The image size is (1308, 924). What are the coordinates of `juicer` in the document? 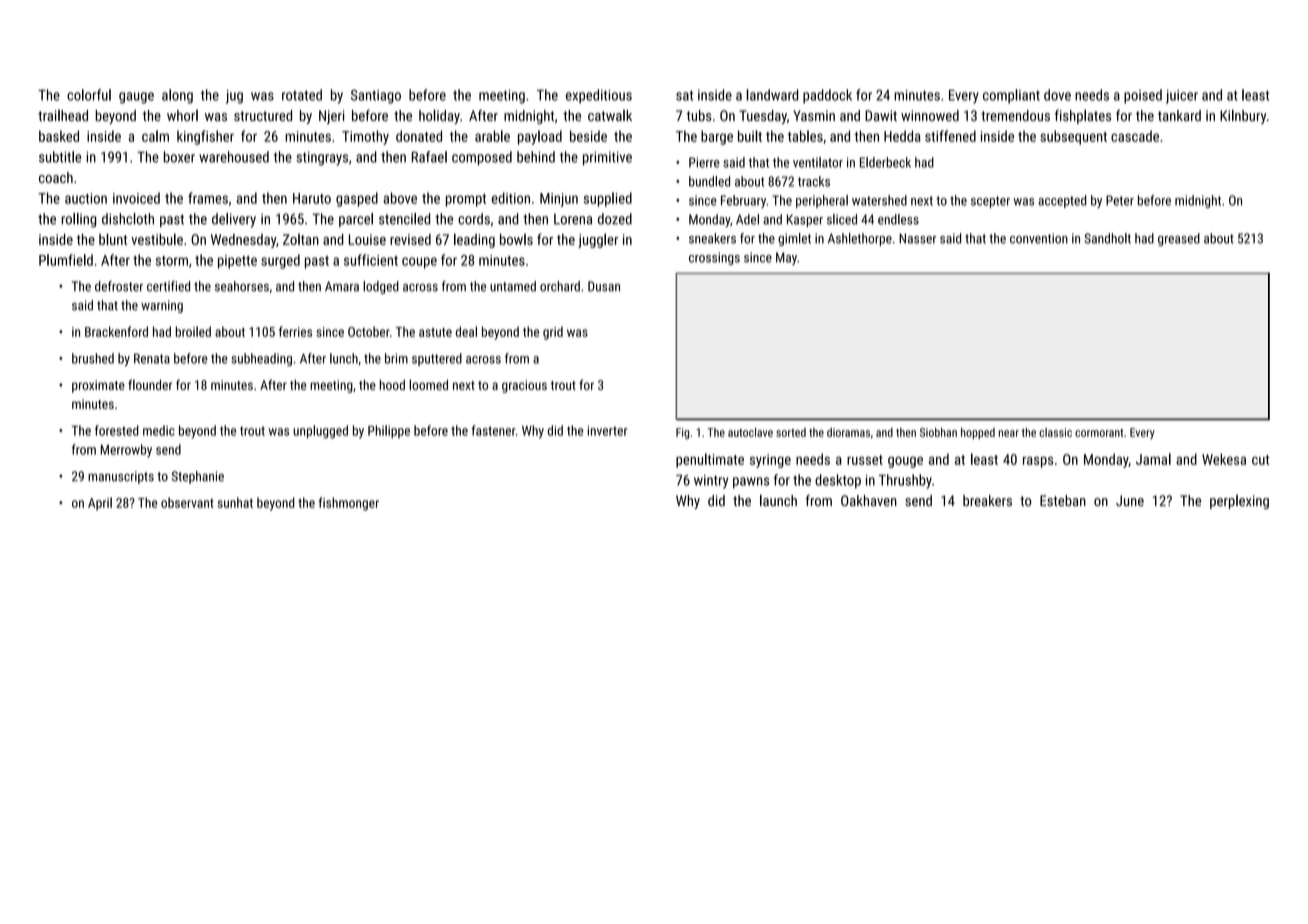 It's located at (1182, 97).
